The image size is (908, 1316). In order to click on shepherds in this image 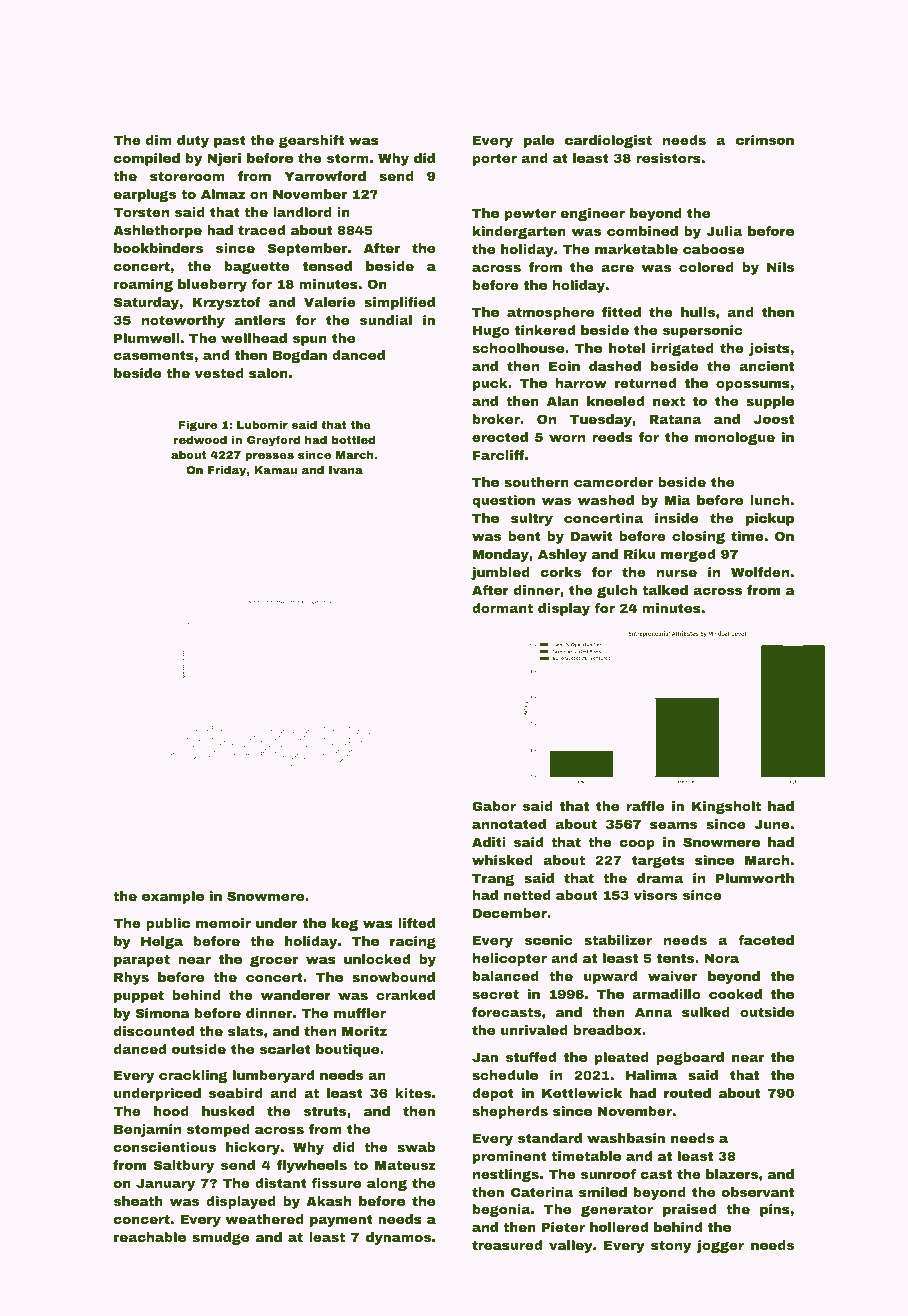, I will do `click(510, 1112)`.
